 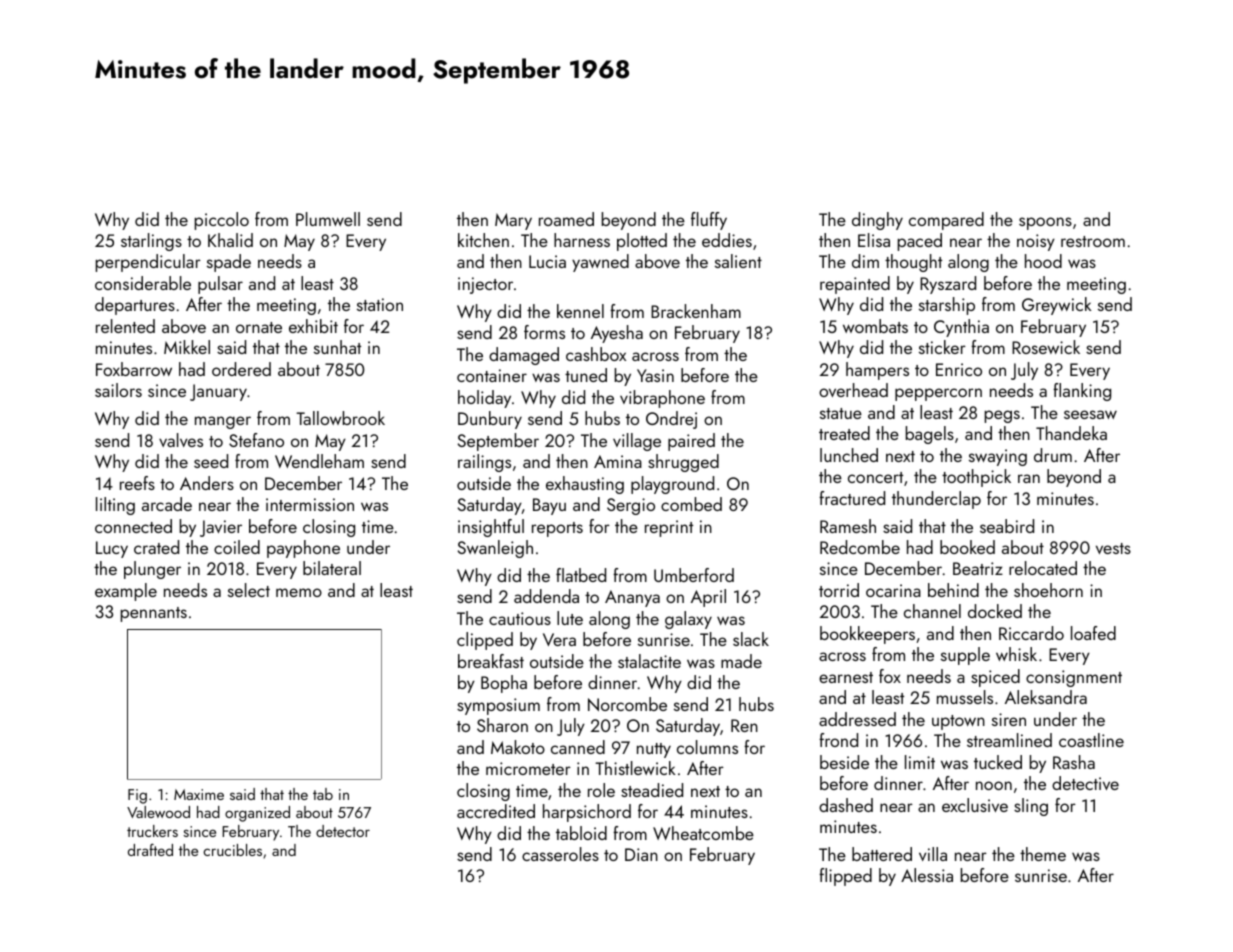 I want to click on flipped, so click(x=845, y=877).
